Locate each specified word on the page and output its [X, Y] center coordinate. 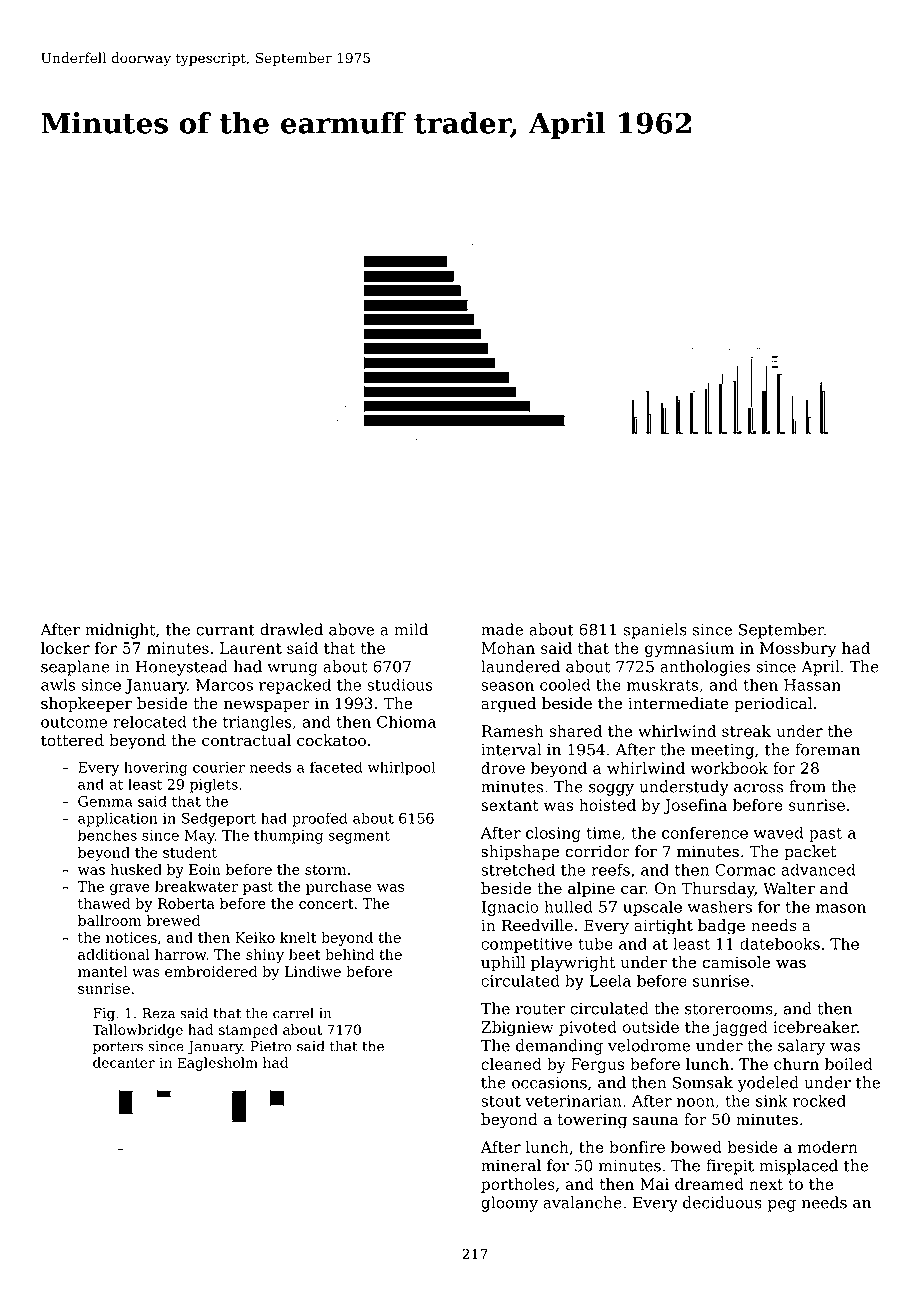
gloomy [509, 1204]
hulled [569, 906]
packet [810, 853]
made [502, 629]
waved [779, 832]
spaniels [655, 631]
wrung [292, 670]
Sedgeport [219, 819]
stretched [518, 869]
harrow [181, 954]
